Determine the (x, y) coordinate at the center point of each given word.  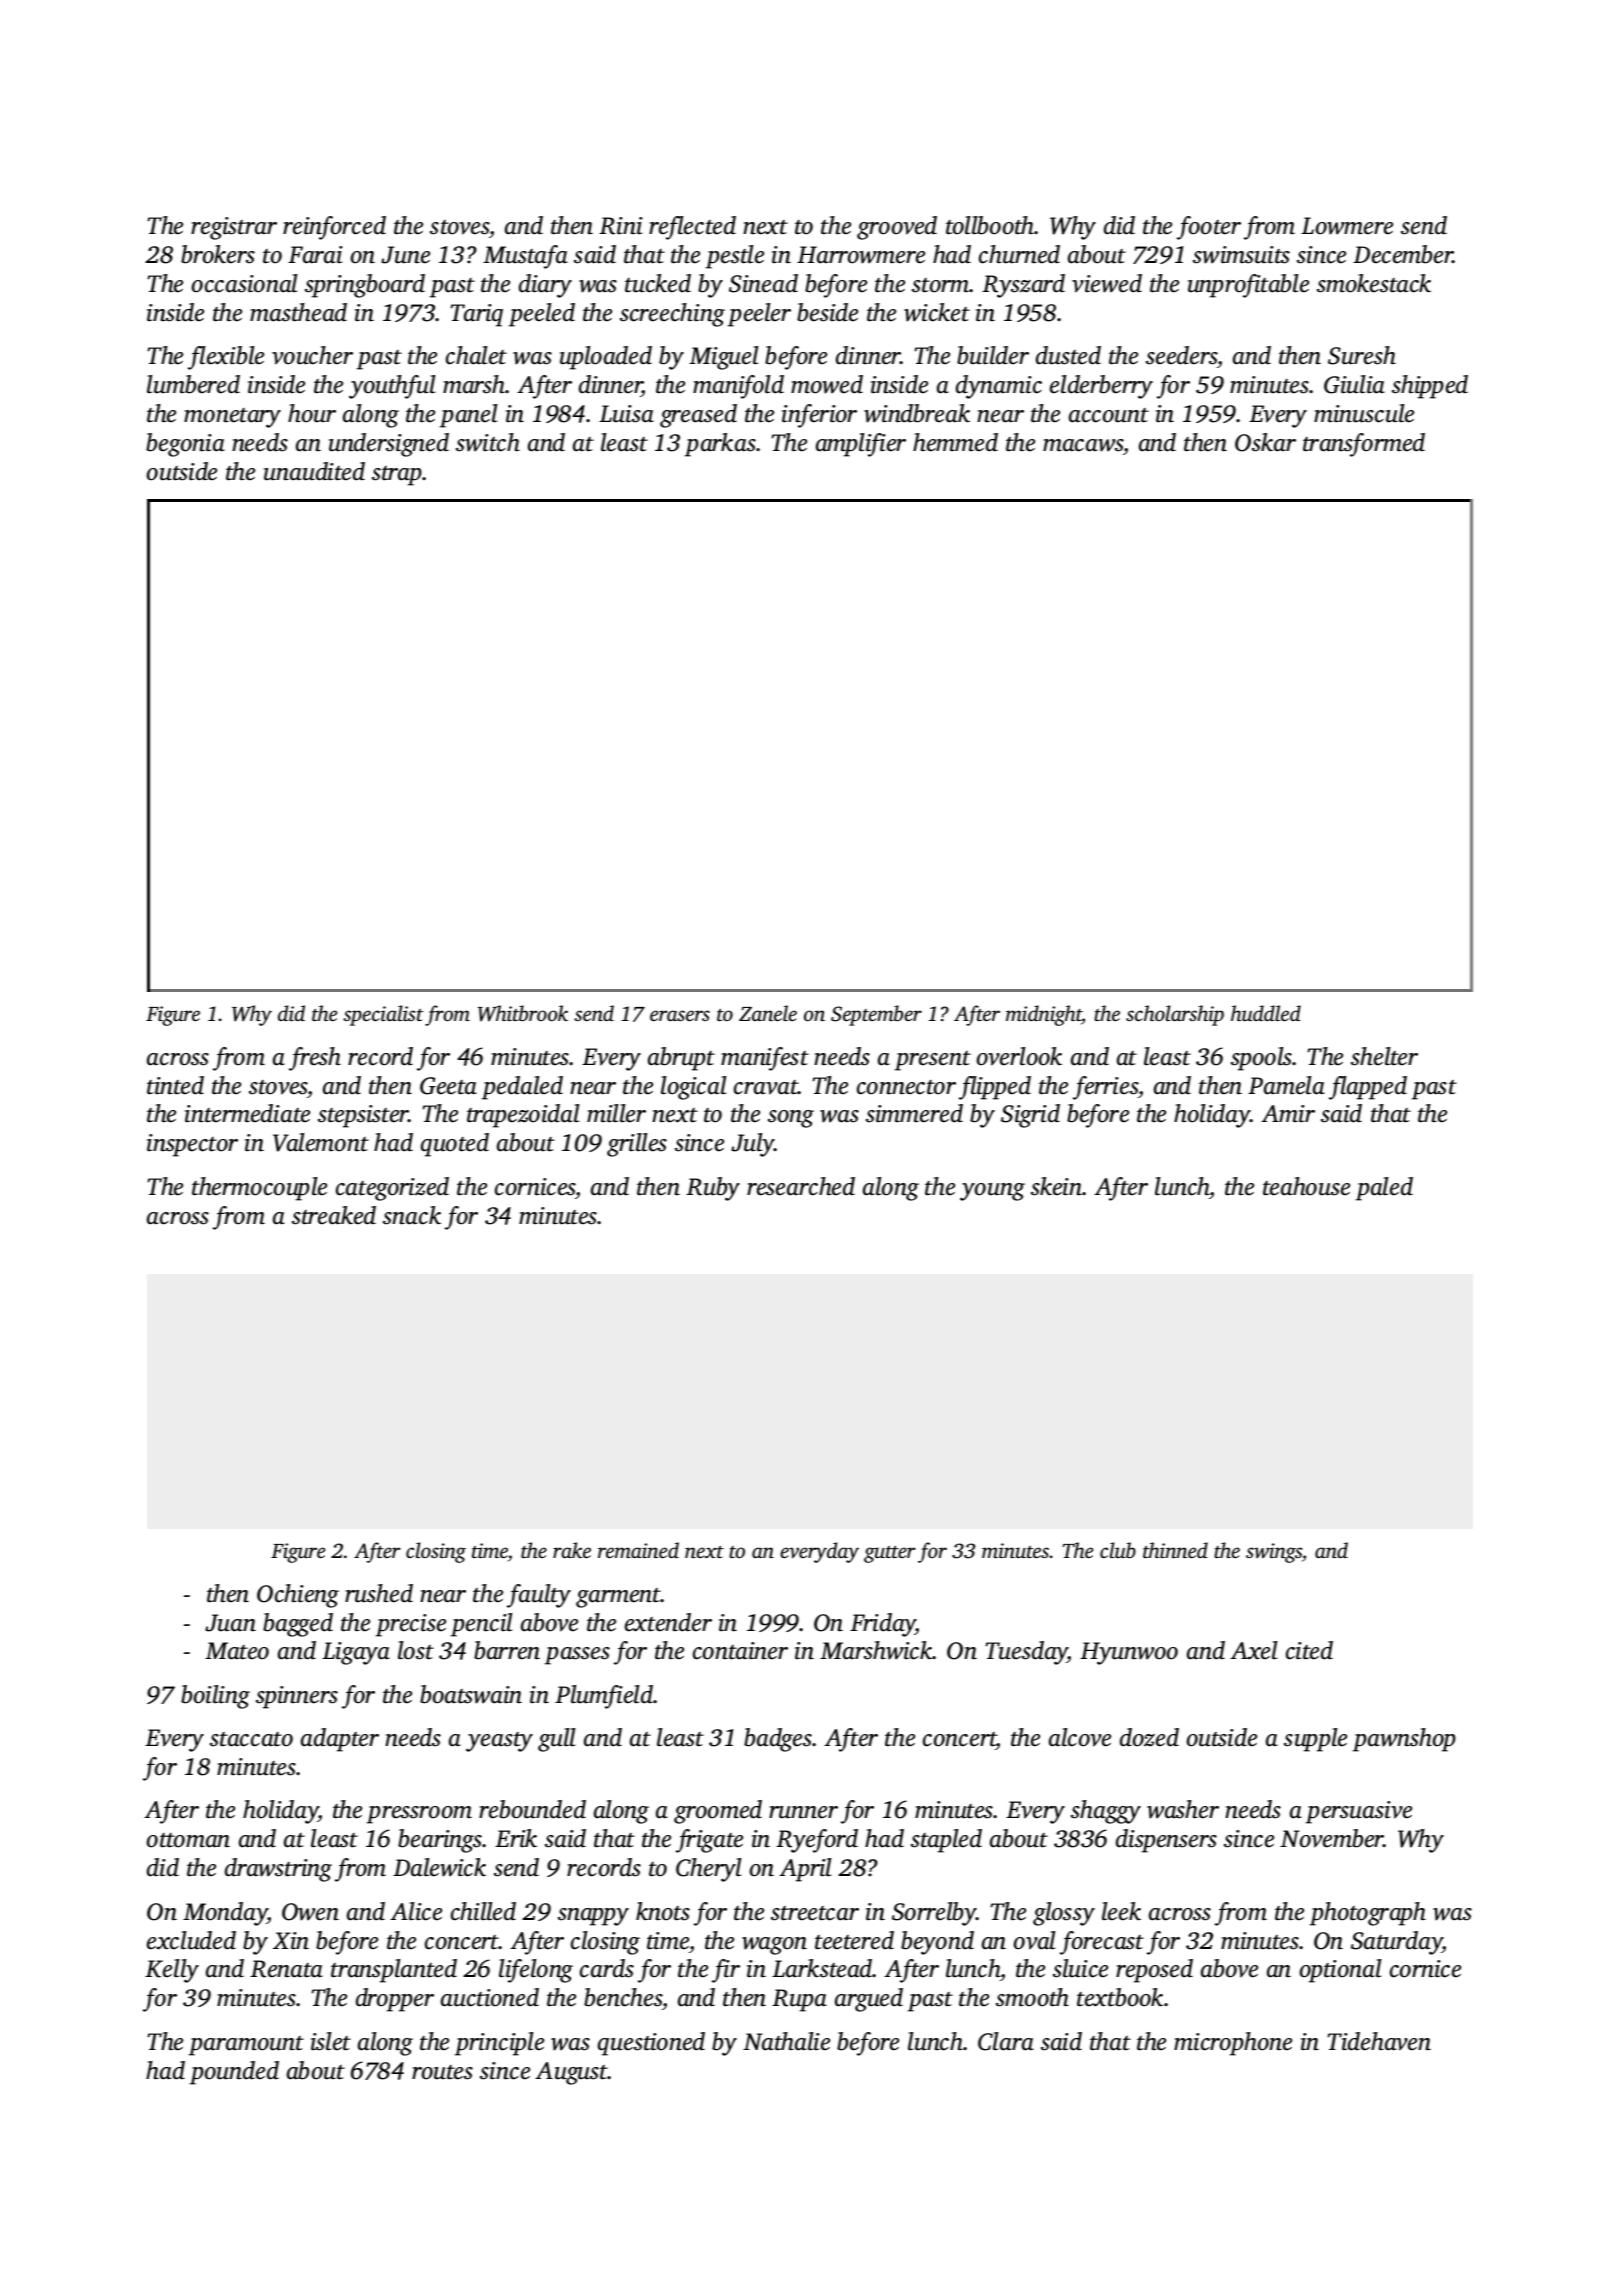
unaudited (314, 471)
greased (698, 416)
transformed (1364, 445)
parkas (720, 445)
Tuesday (1027, 1653)
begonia (185, 445)
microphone (1233, 2044)
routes (442, 2072)
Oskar (1265, 442)
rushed (379, 1593)
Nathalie (786, 2041)
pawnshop (1404, 1740)
